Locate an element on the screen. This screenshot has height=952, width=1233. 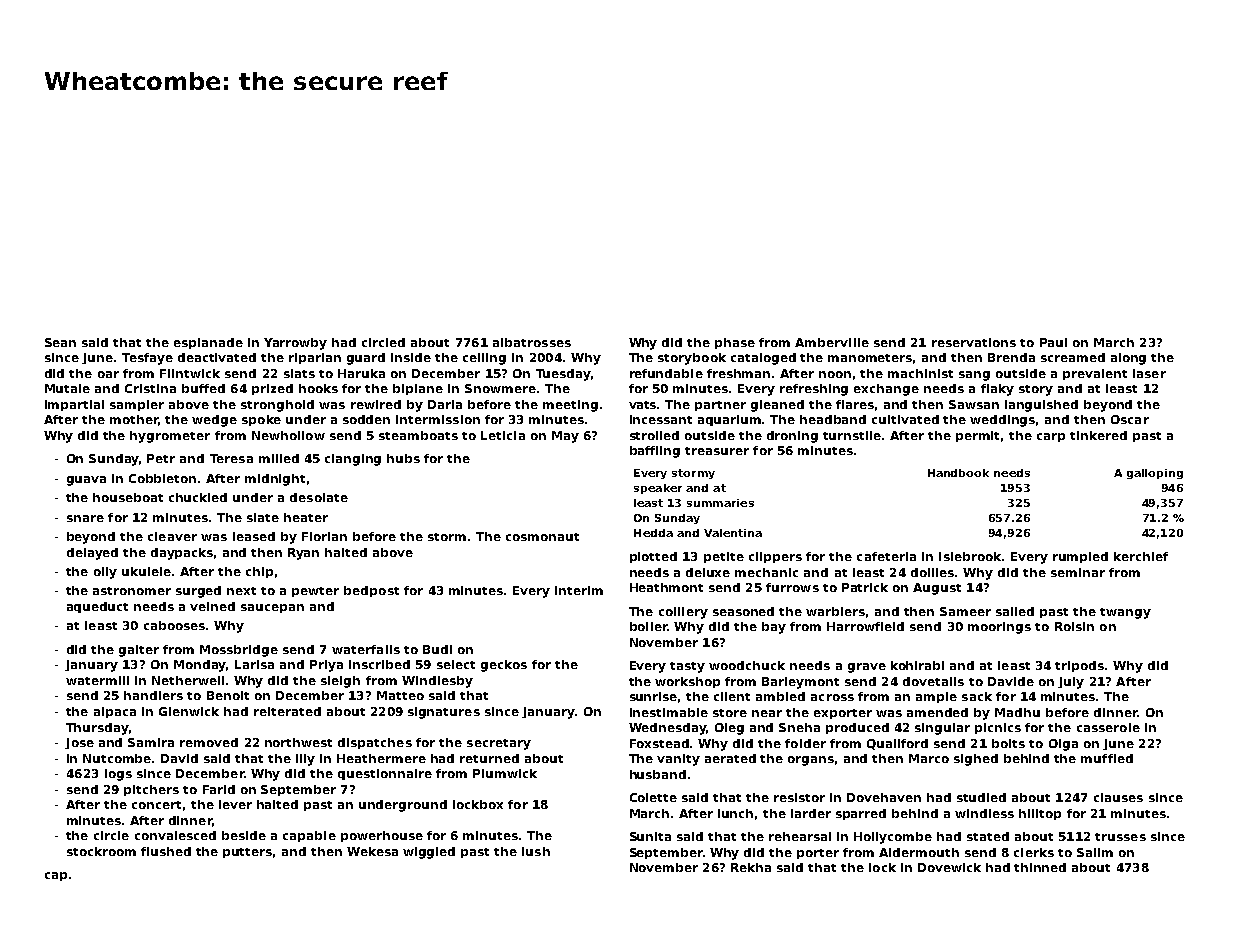
Rekha is located at coordinates (751, 867).
